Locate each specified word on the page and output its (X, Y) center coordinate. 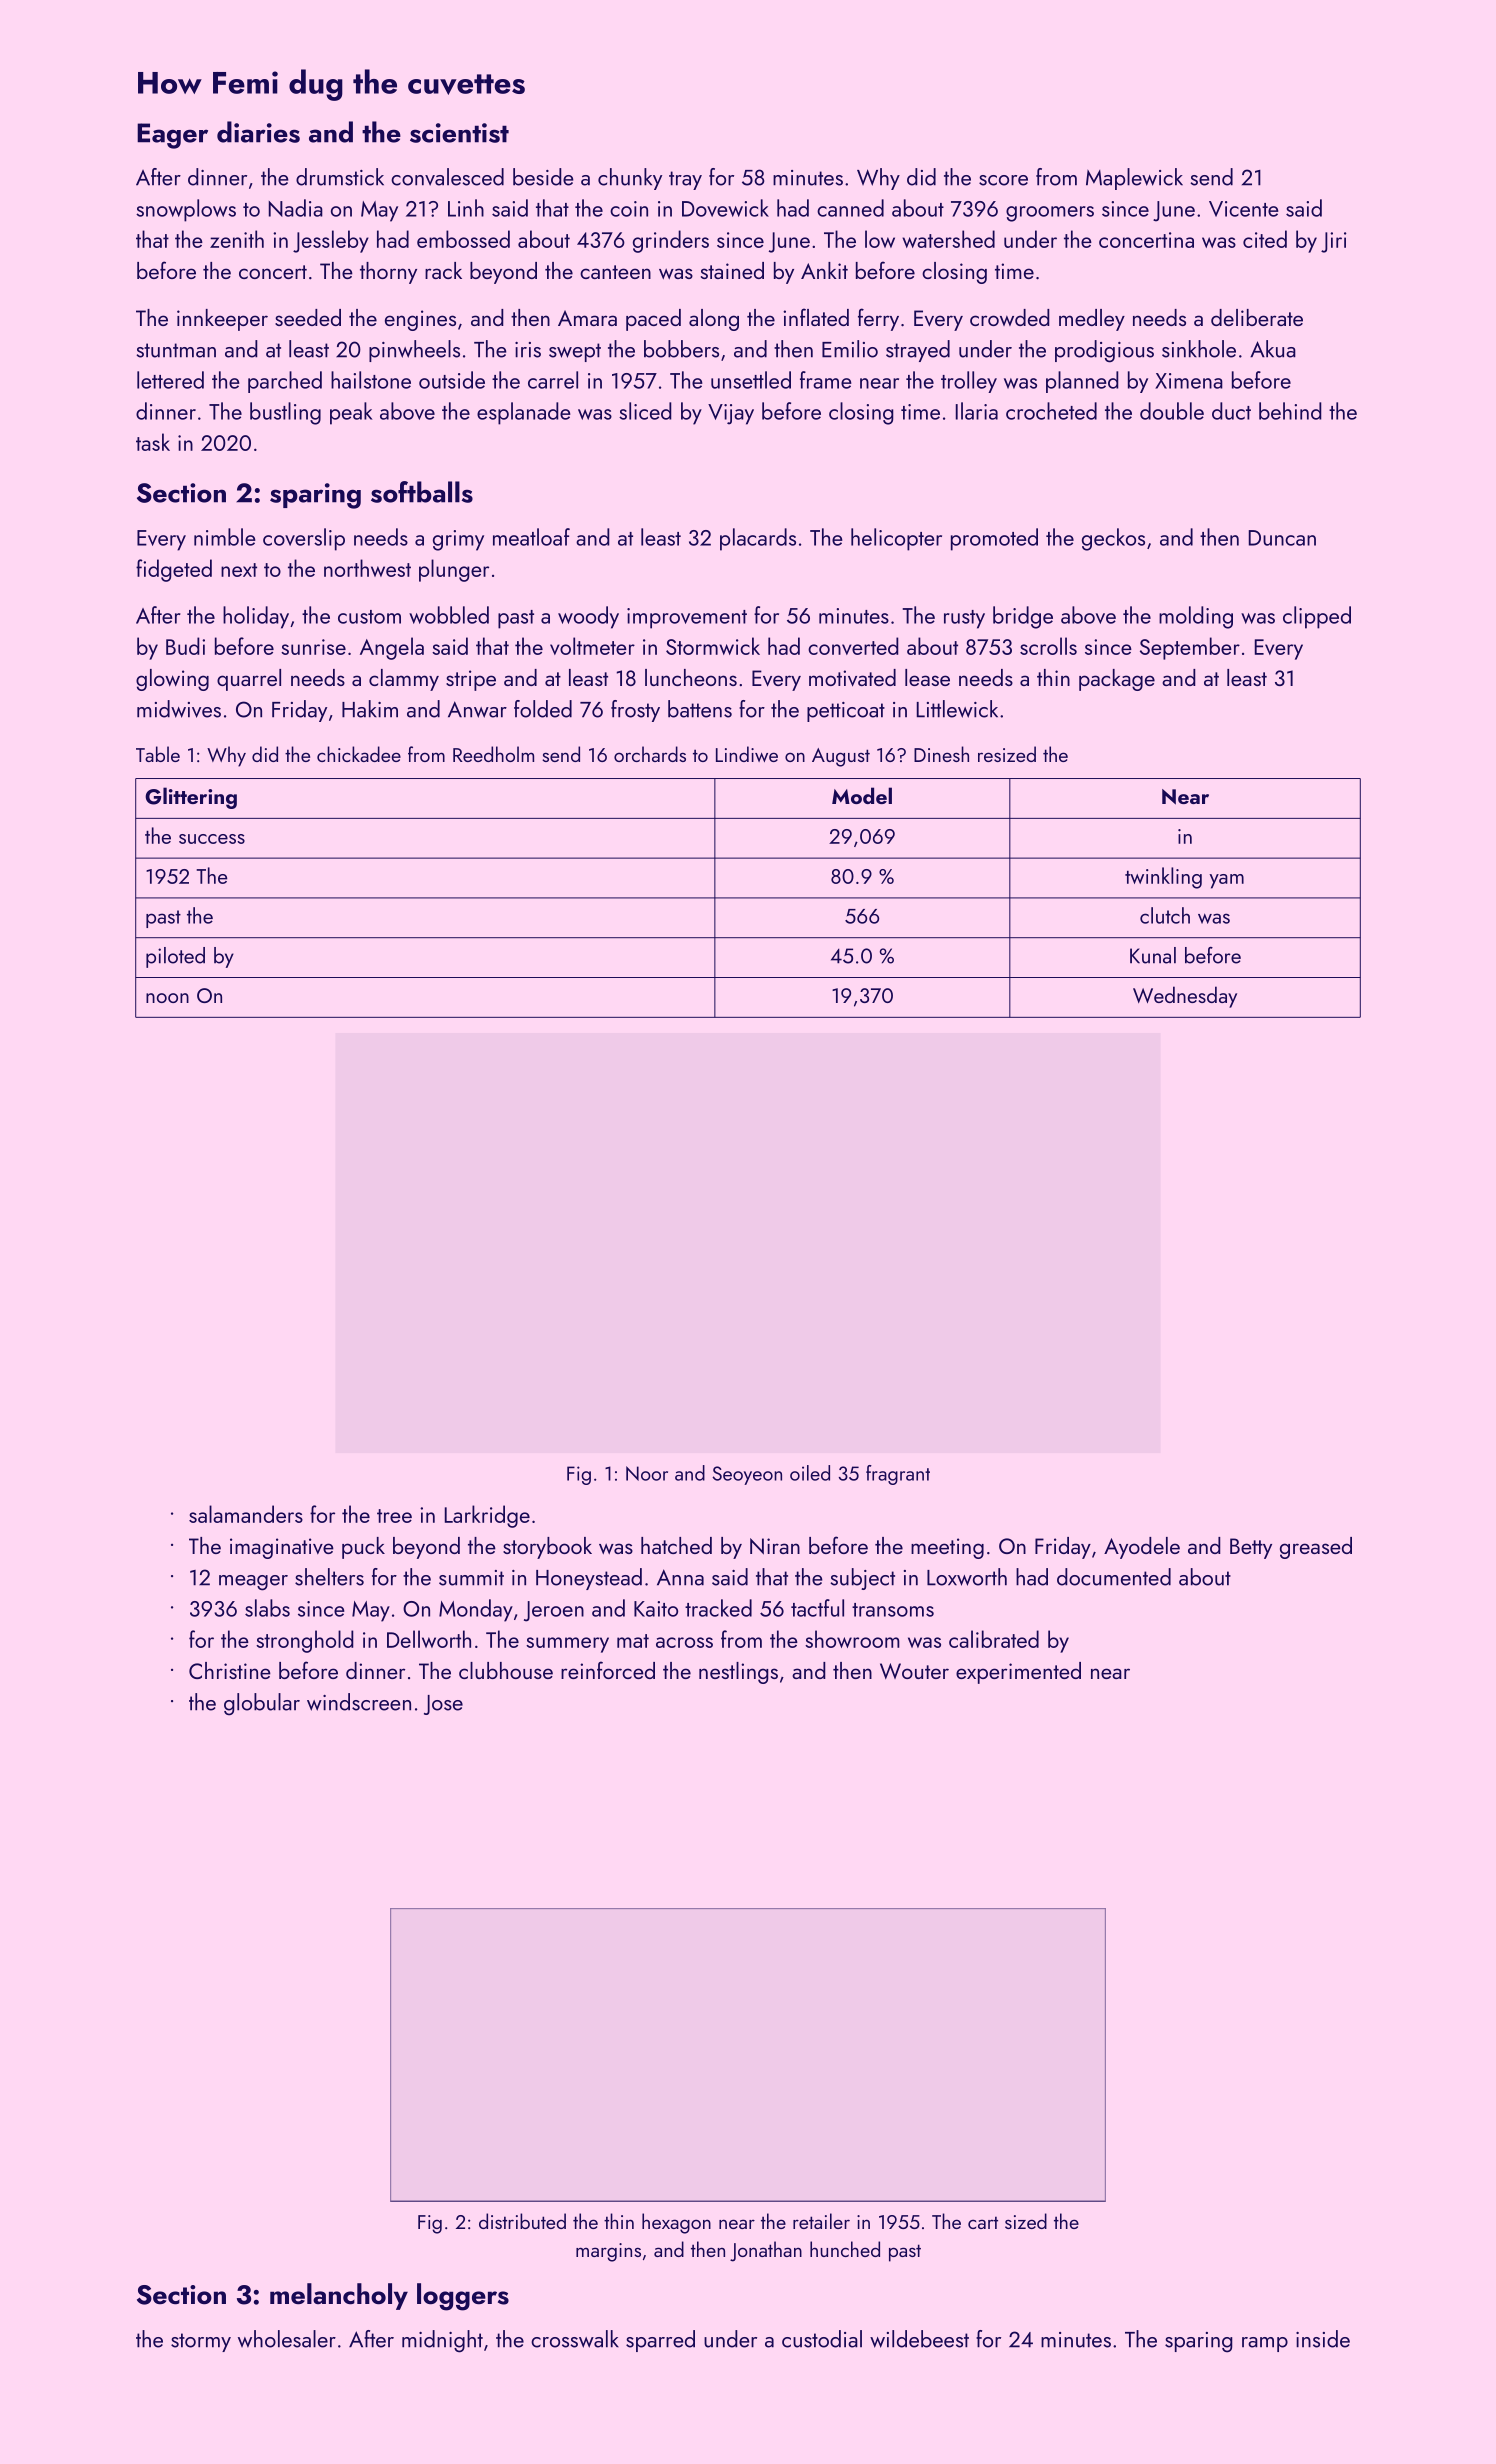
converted (853, 646)
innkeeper (222, 320)
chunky (630, 179)
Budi (185, 646)
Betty (1251, 1548)
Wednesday (1185, 997)
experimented (1018, 1673)
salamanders (246, 1514)
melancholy (339, 2296)
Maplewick (1134, 179)
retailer (821, 2221)
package (1117, 680)
